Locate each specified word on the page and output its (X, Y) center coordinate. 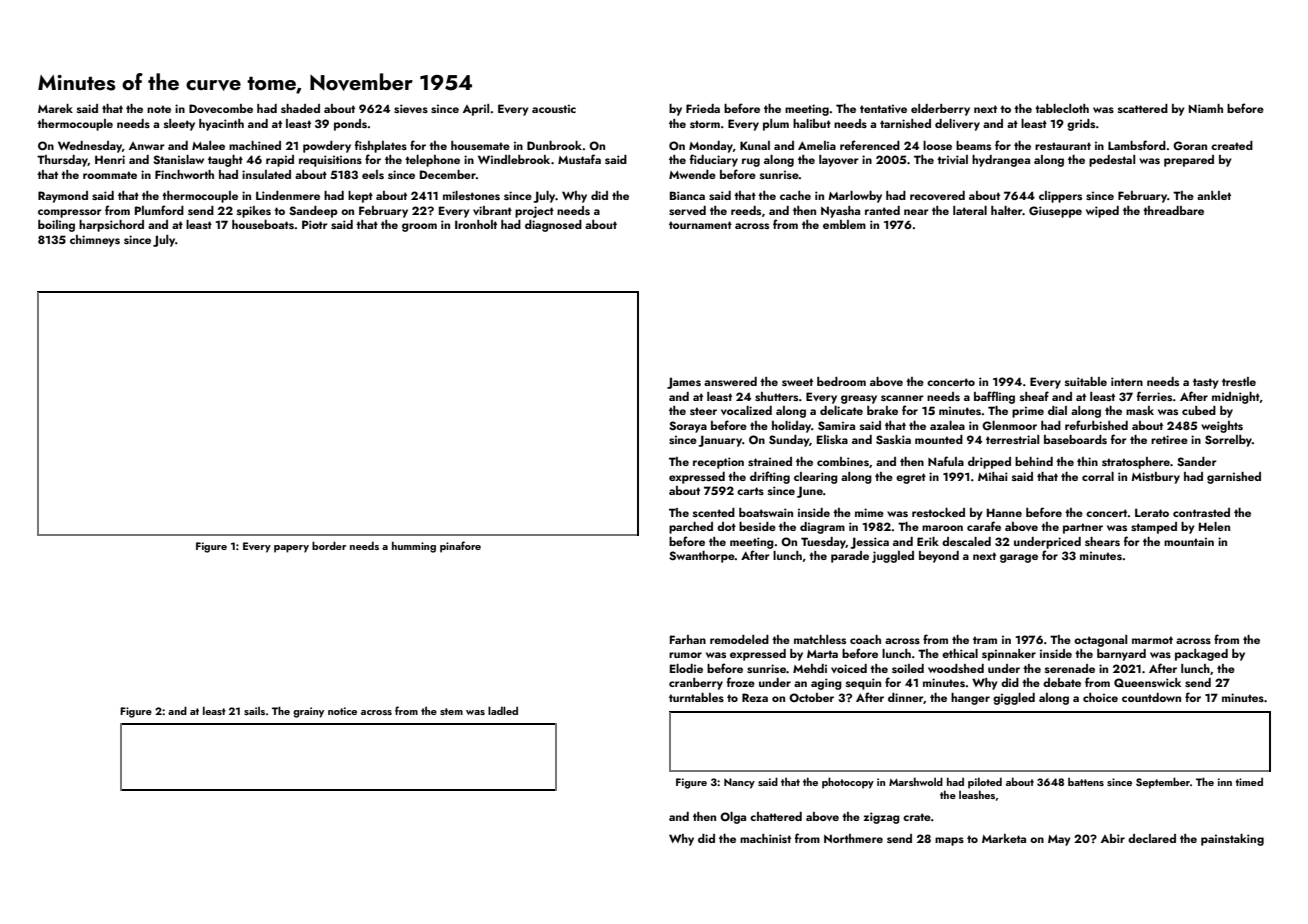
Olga (733, 818)
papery (291, 549)
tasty (1206, 383)
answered (730, 381)
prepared (1189, 161)
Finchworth (184, 174)
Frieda (703, 108)
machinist (765, 838)
